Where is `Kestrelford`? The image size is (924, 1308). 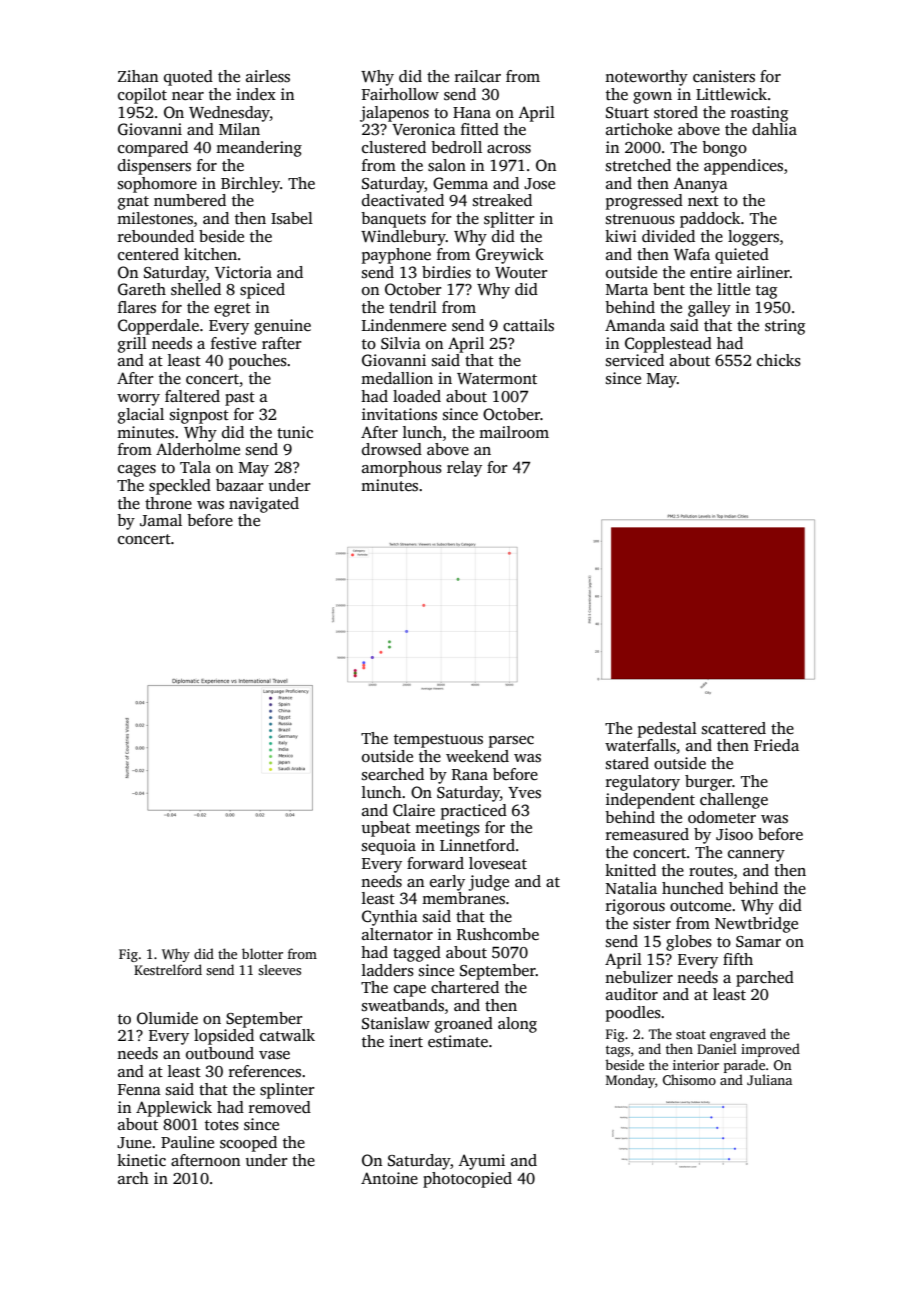 Kestrelford is located at coordinates (168, 969).
